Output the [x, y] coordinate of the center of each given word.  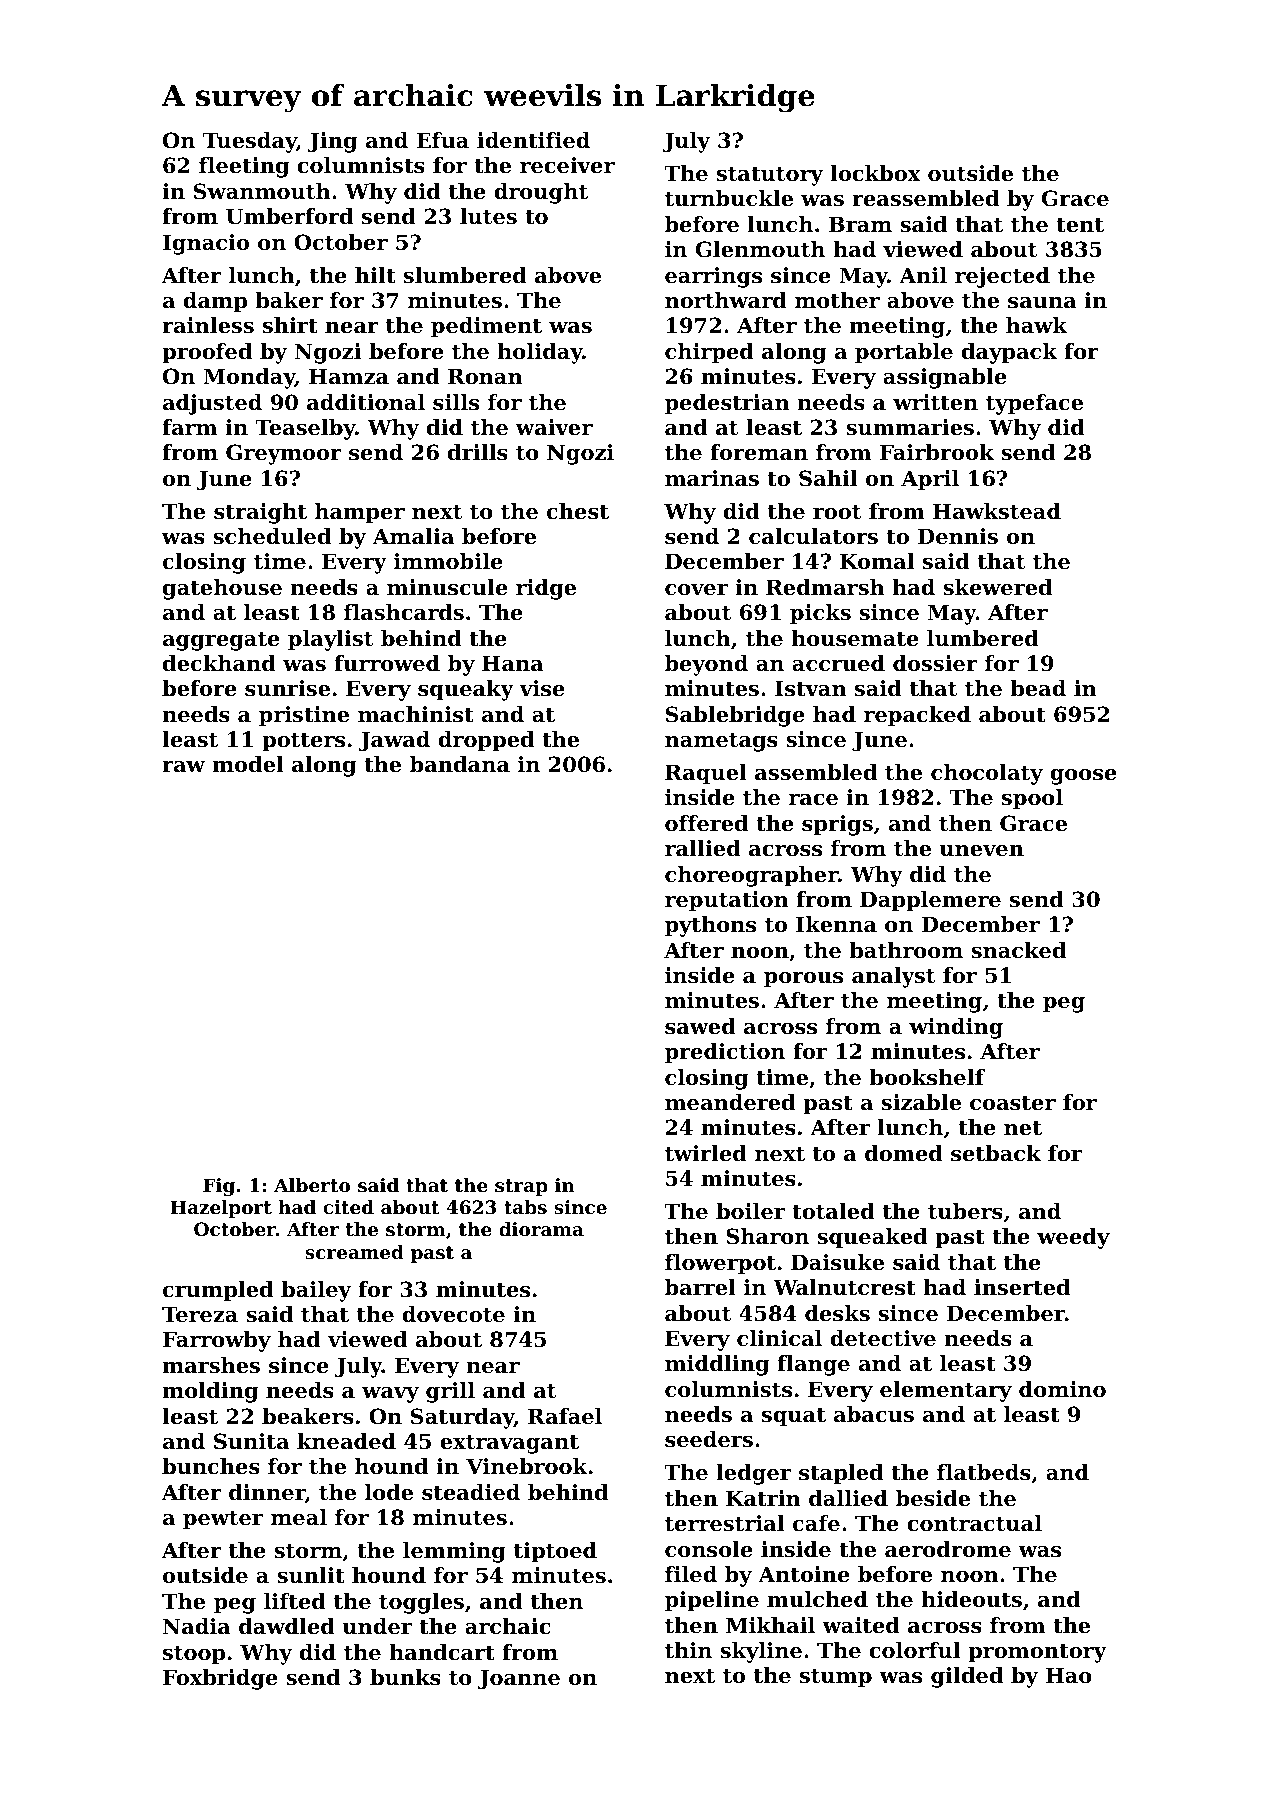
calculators [813, 536]
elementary [946, 1391]
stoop [194, 1655]
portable [904, 353]
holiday [540, 353]
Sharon [767, 1236]
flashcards [404, 612]
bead [1038, 688]
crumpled [218, 1291]
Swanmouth [262, 191]
